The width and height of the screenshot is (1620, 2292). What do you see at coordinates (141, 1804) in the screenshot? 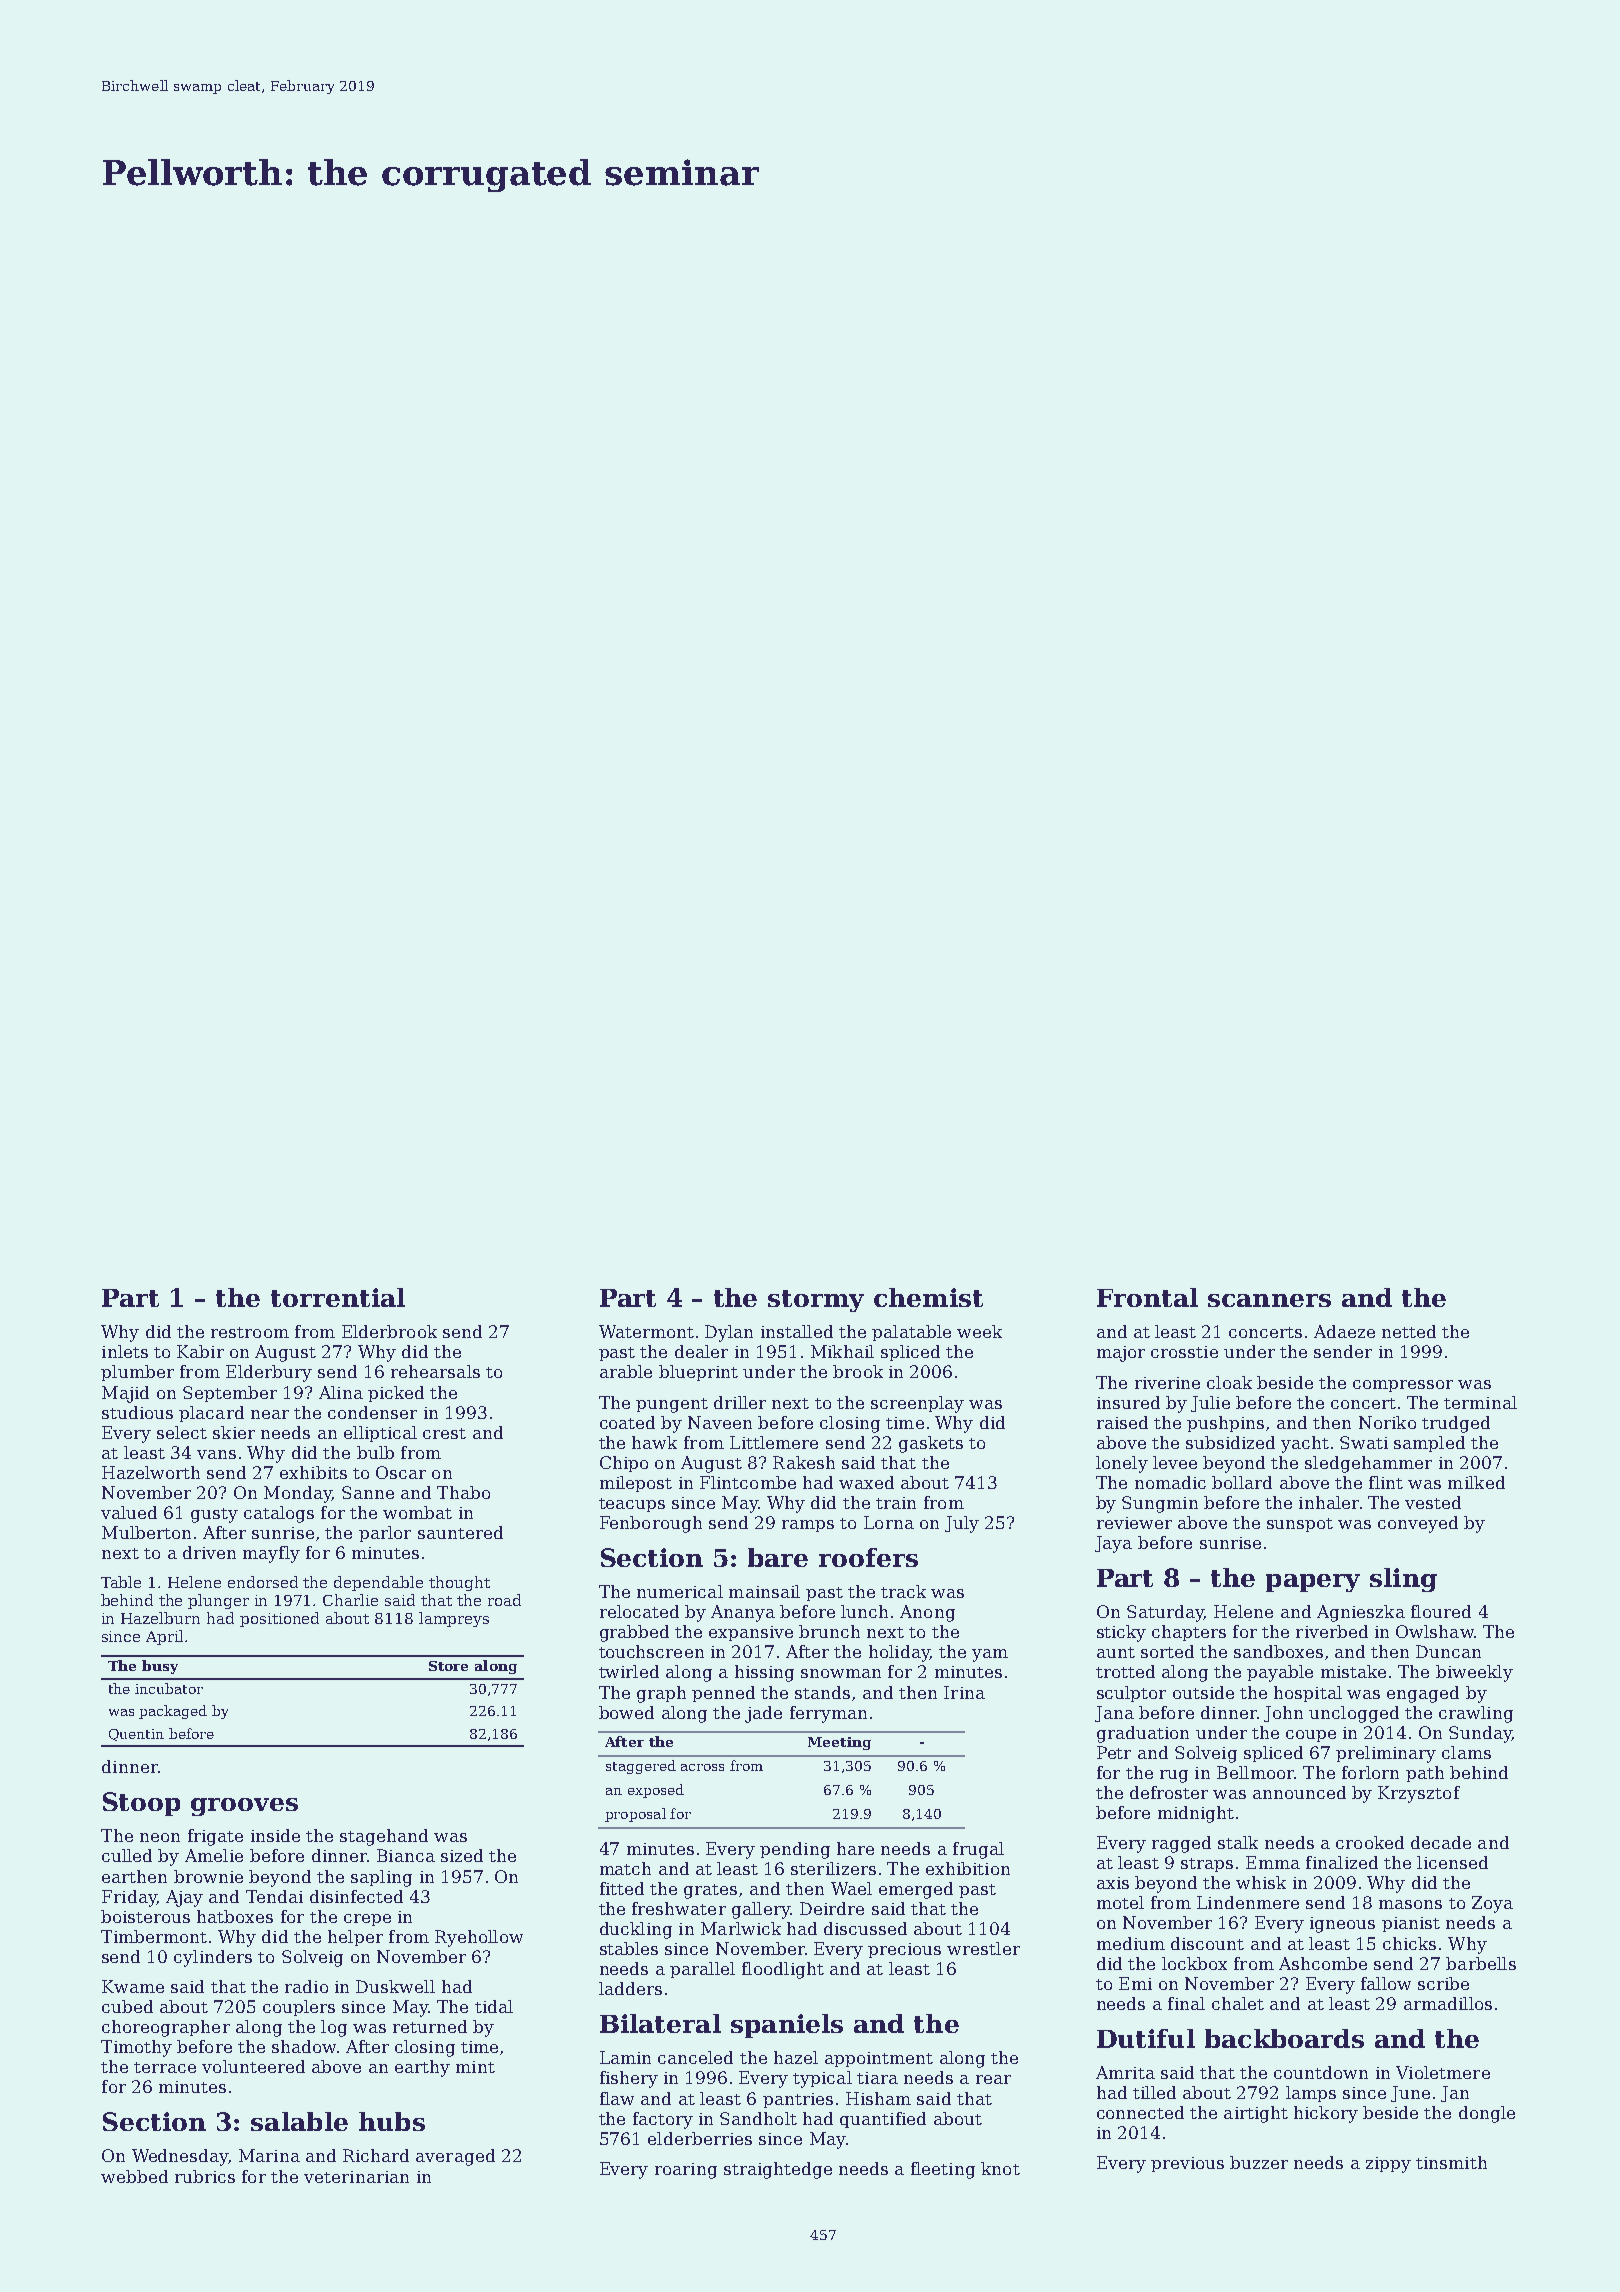
I see `Stoop` at bounding box center [141, 1804].
